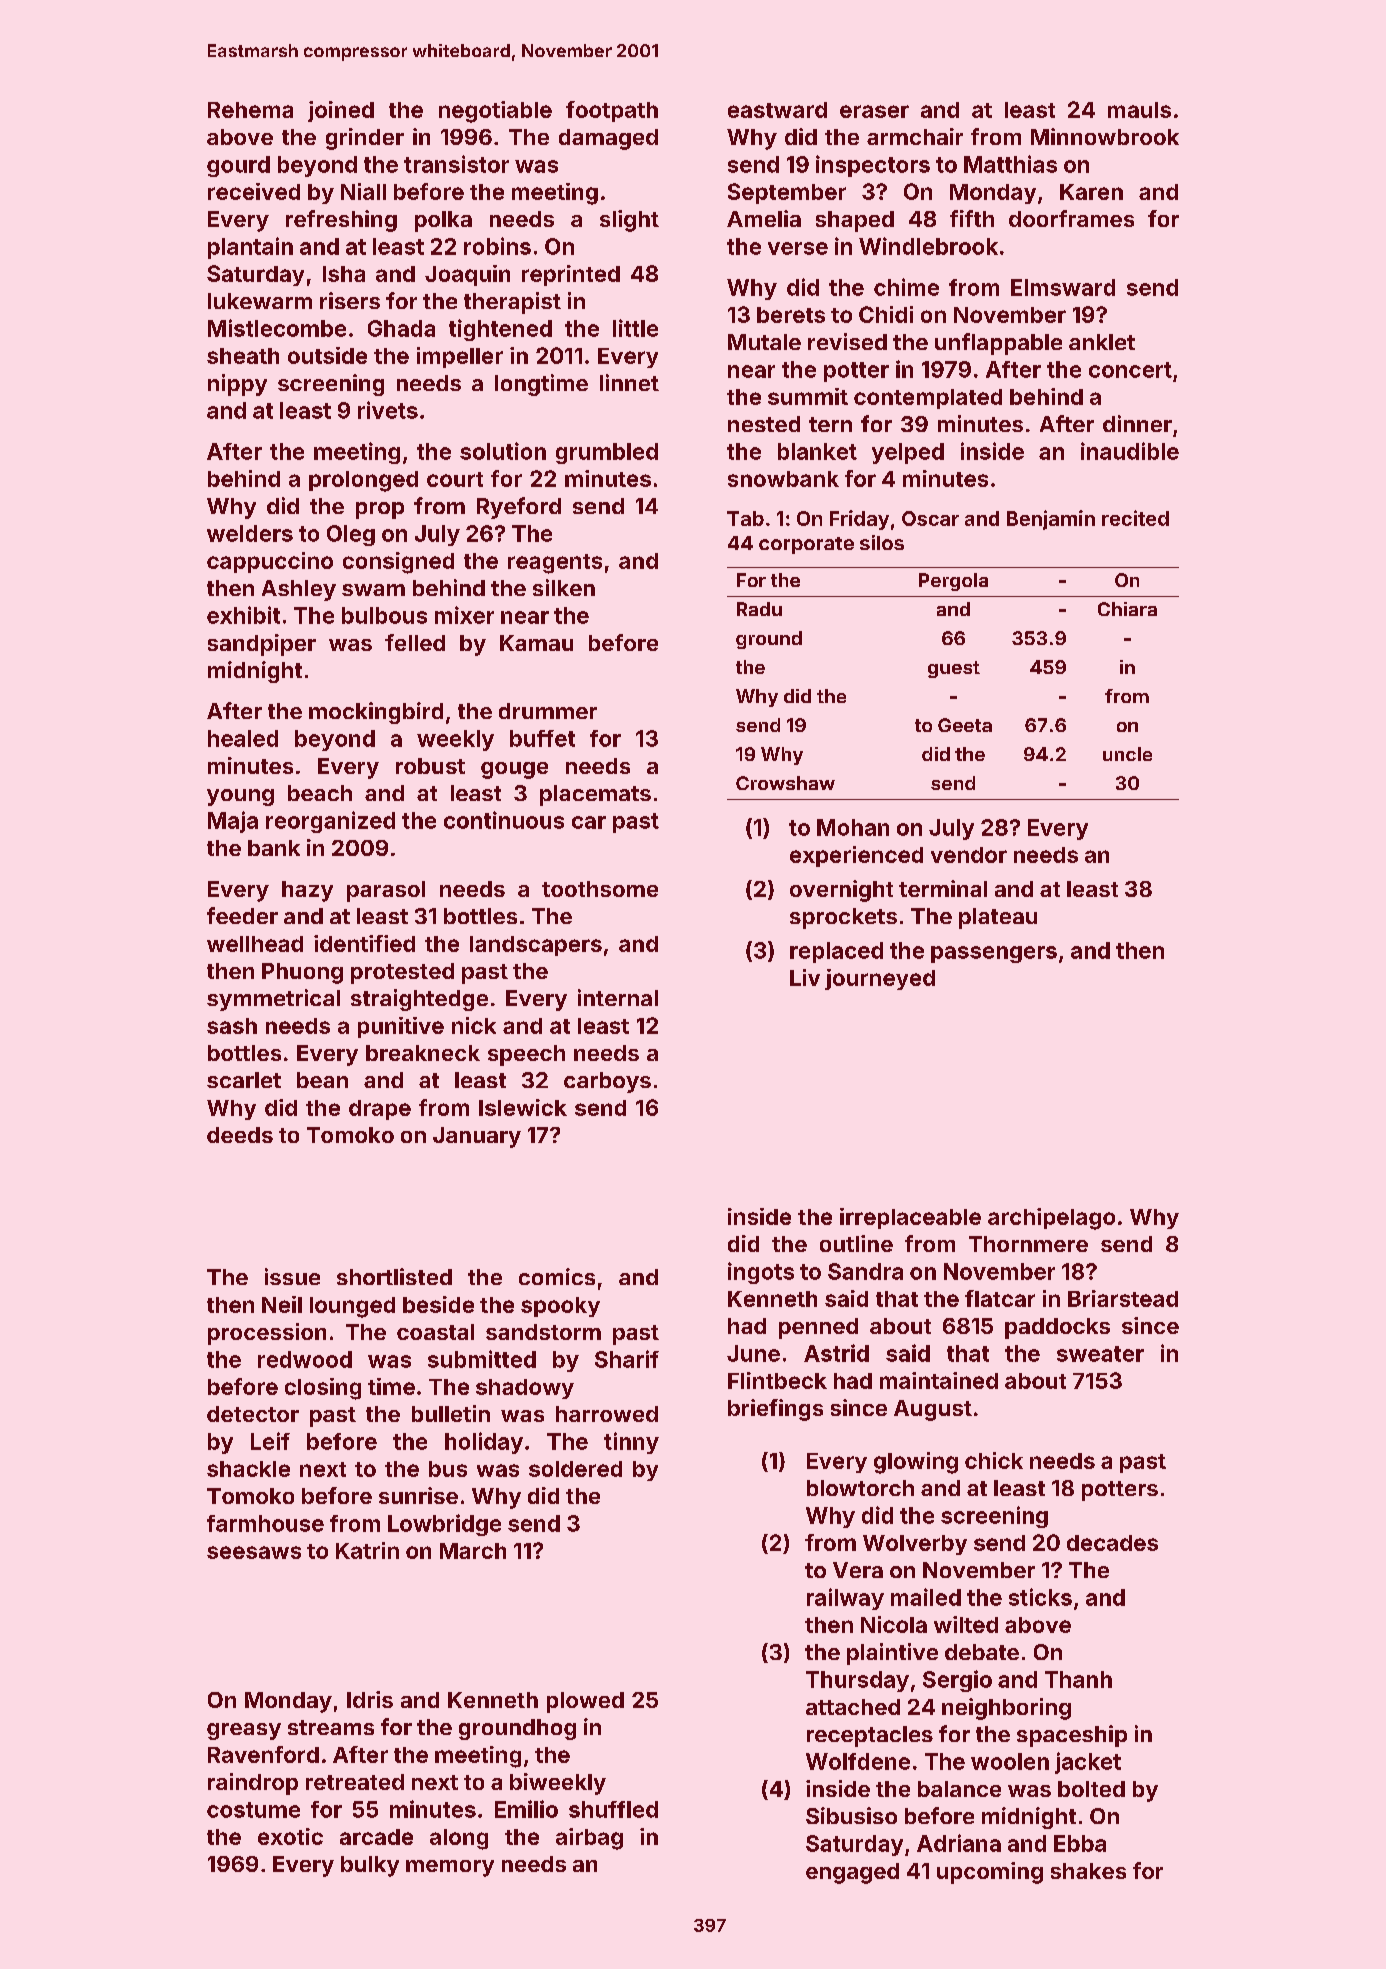 This screenshot has width=1386, height=1969. Describe the element at coordinates (322, 1080) in the screenshot. I see `bean` at that location.
